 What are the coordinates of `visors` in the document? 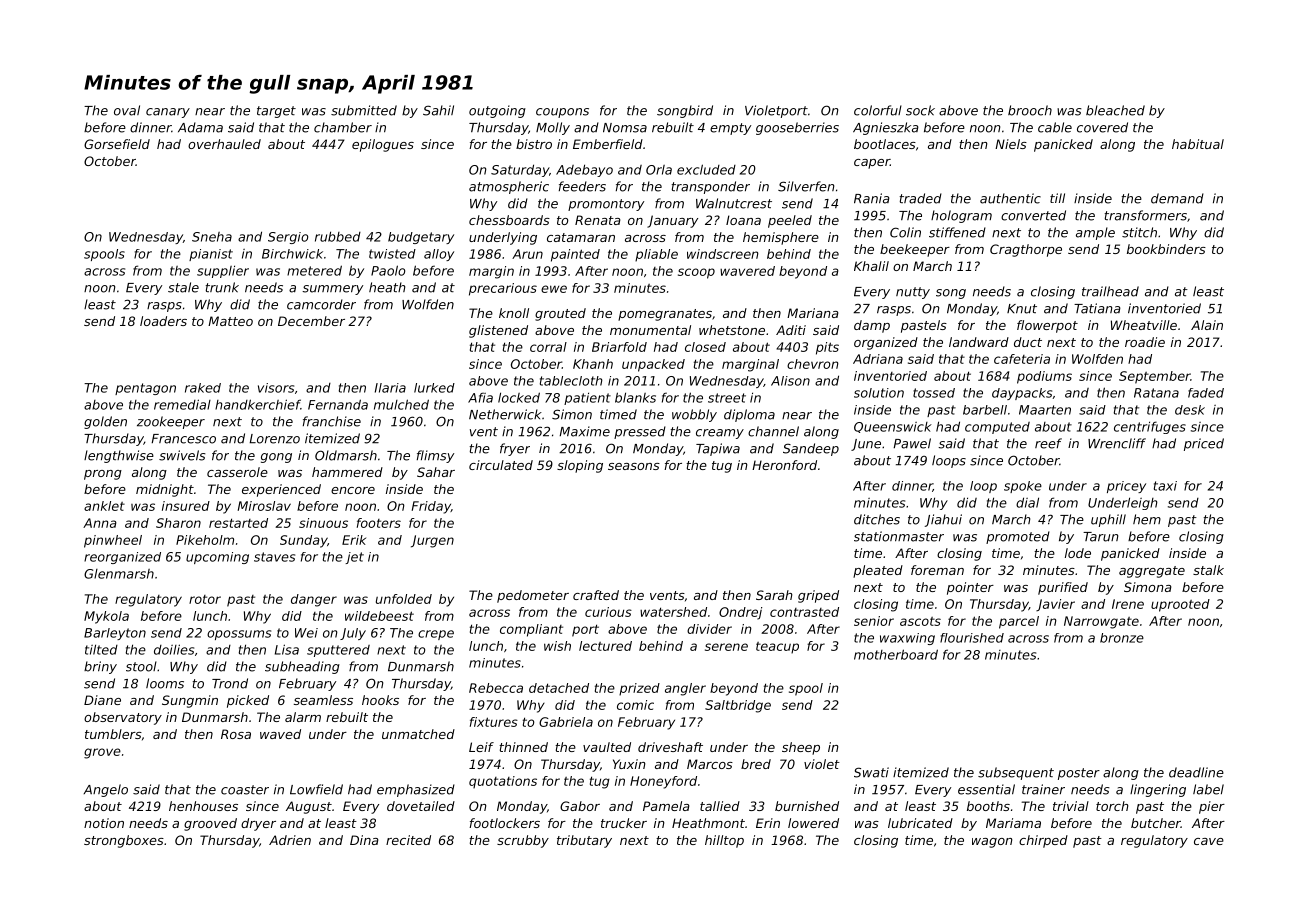 It's located at (276, 388).
